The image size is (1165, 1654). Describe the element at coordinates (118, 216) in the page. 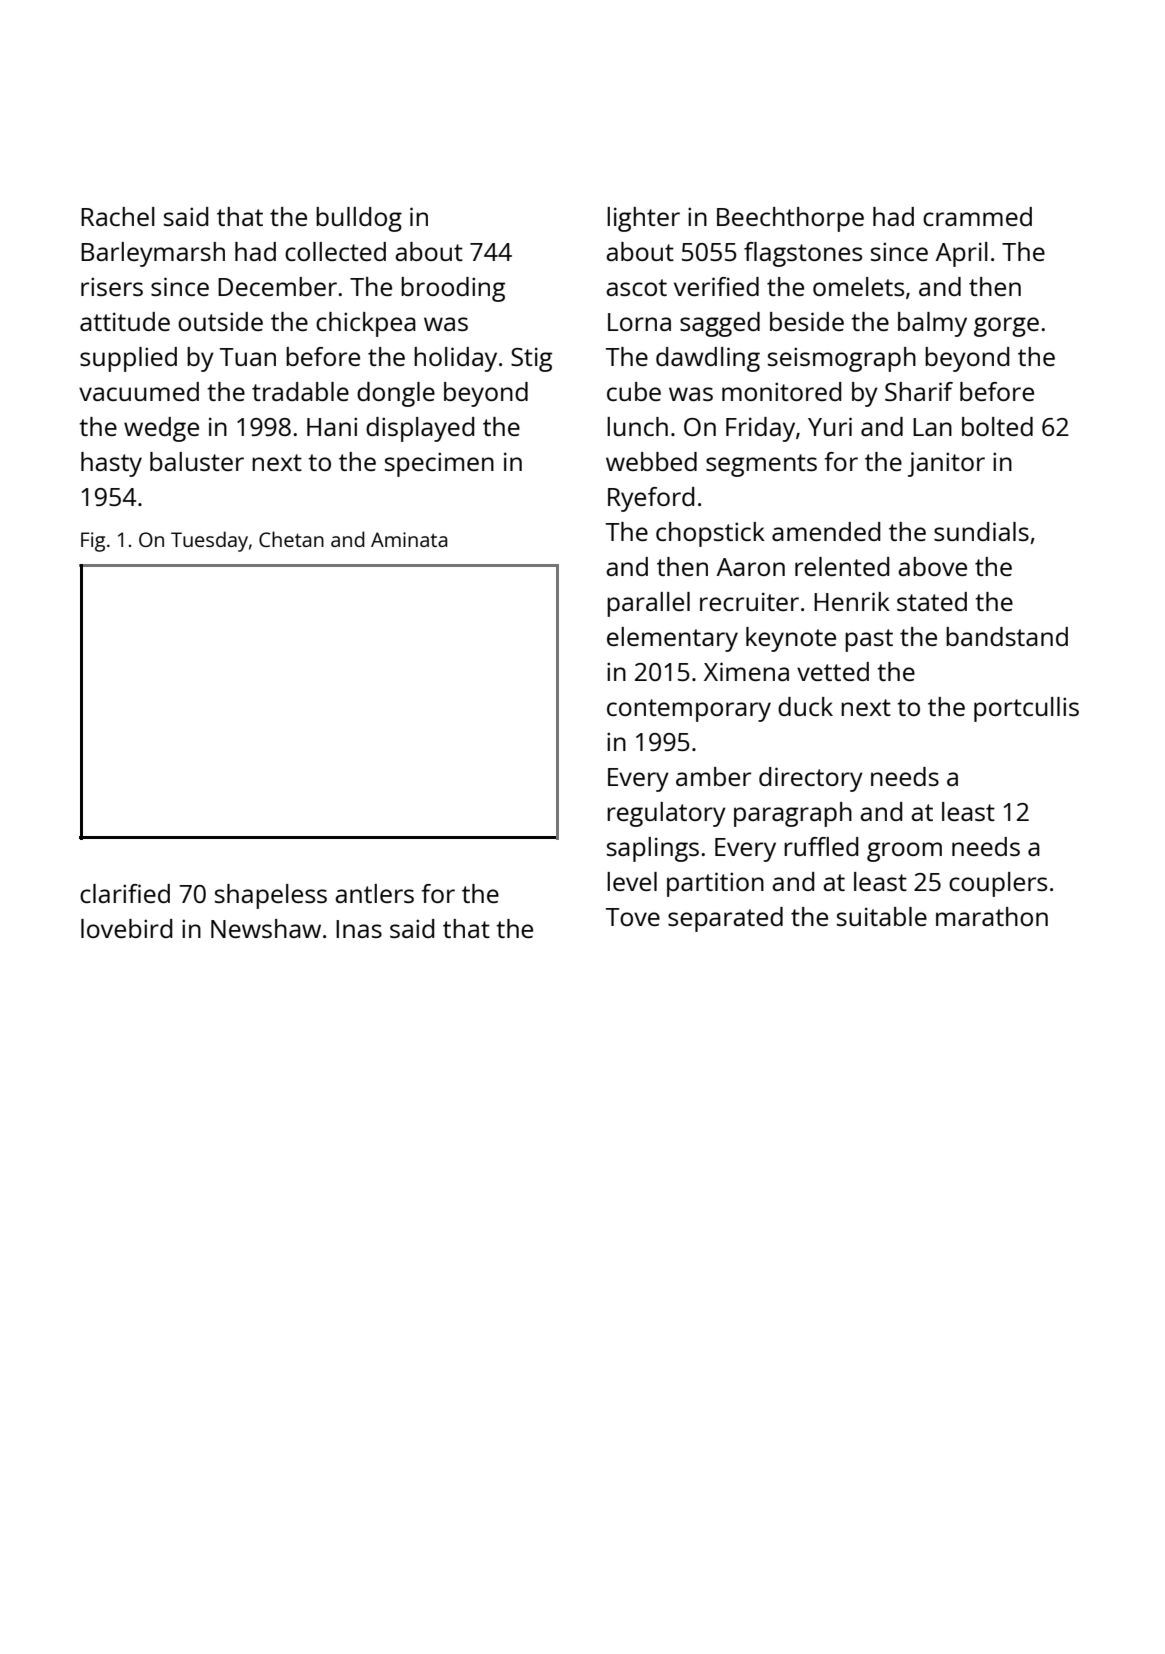

I see `Rachel` at that location.
